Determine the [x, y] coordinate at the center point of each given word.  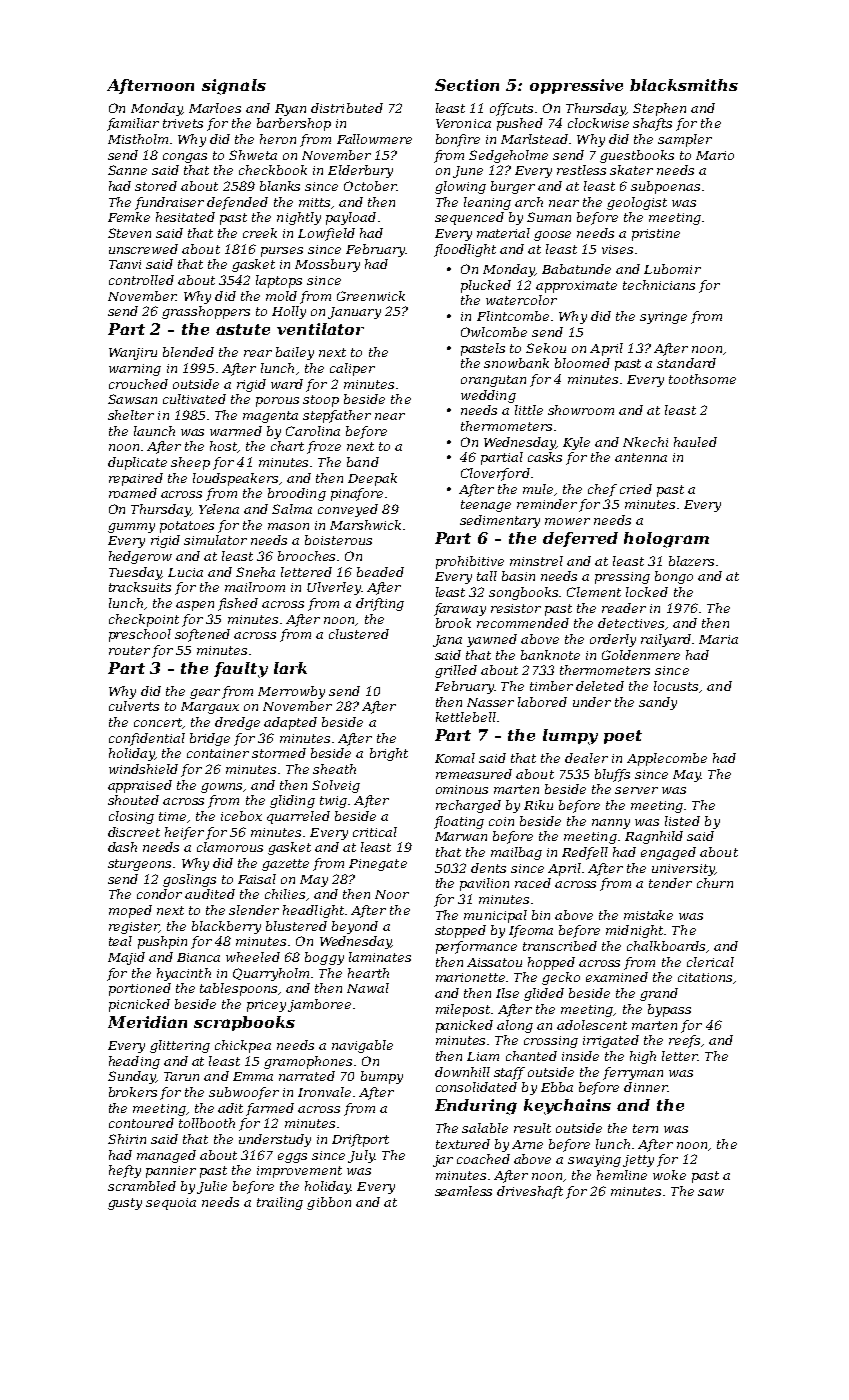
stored [156, 186]
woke [669, 1175]
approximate [576, 287]
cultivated [194, 399]
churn [715, 883]
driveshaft [530, 1192]
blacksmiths [684, 85]
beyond [355, 927]
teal [120, 941]
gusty [125, 1204]
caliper [352, 369]
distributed [347, 108]
